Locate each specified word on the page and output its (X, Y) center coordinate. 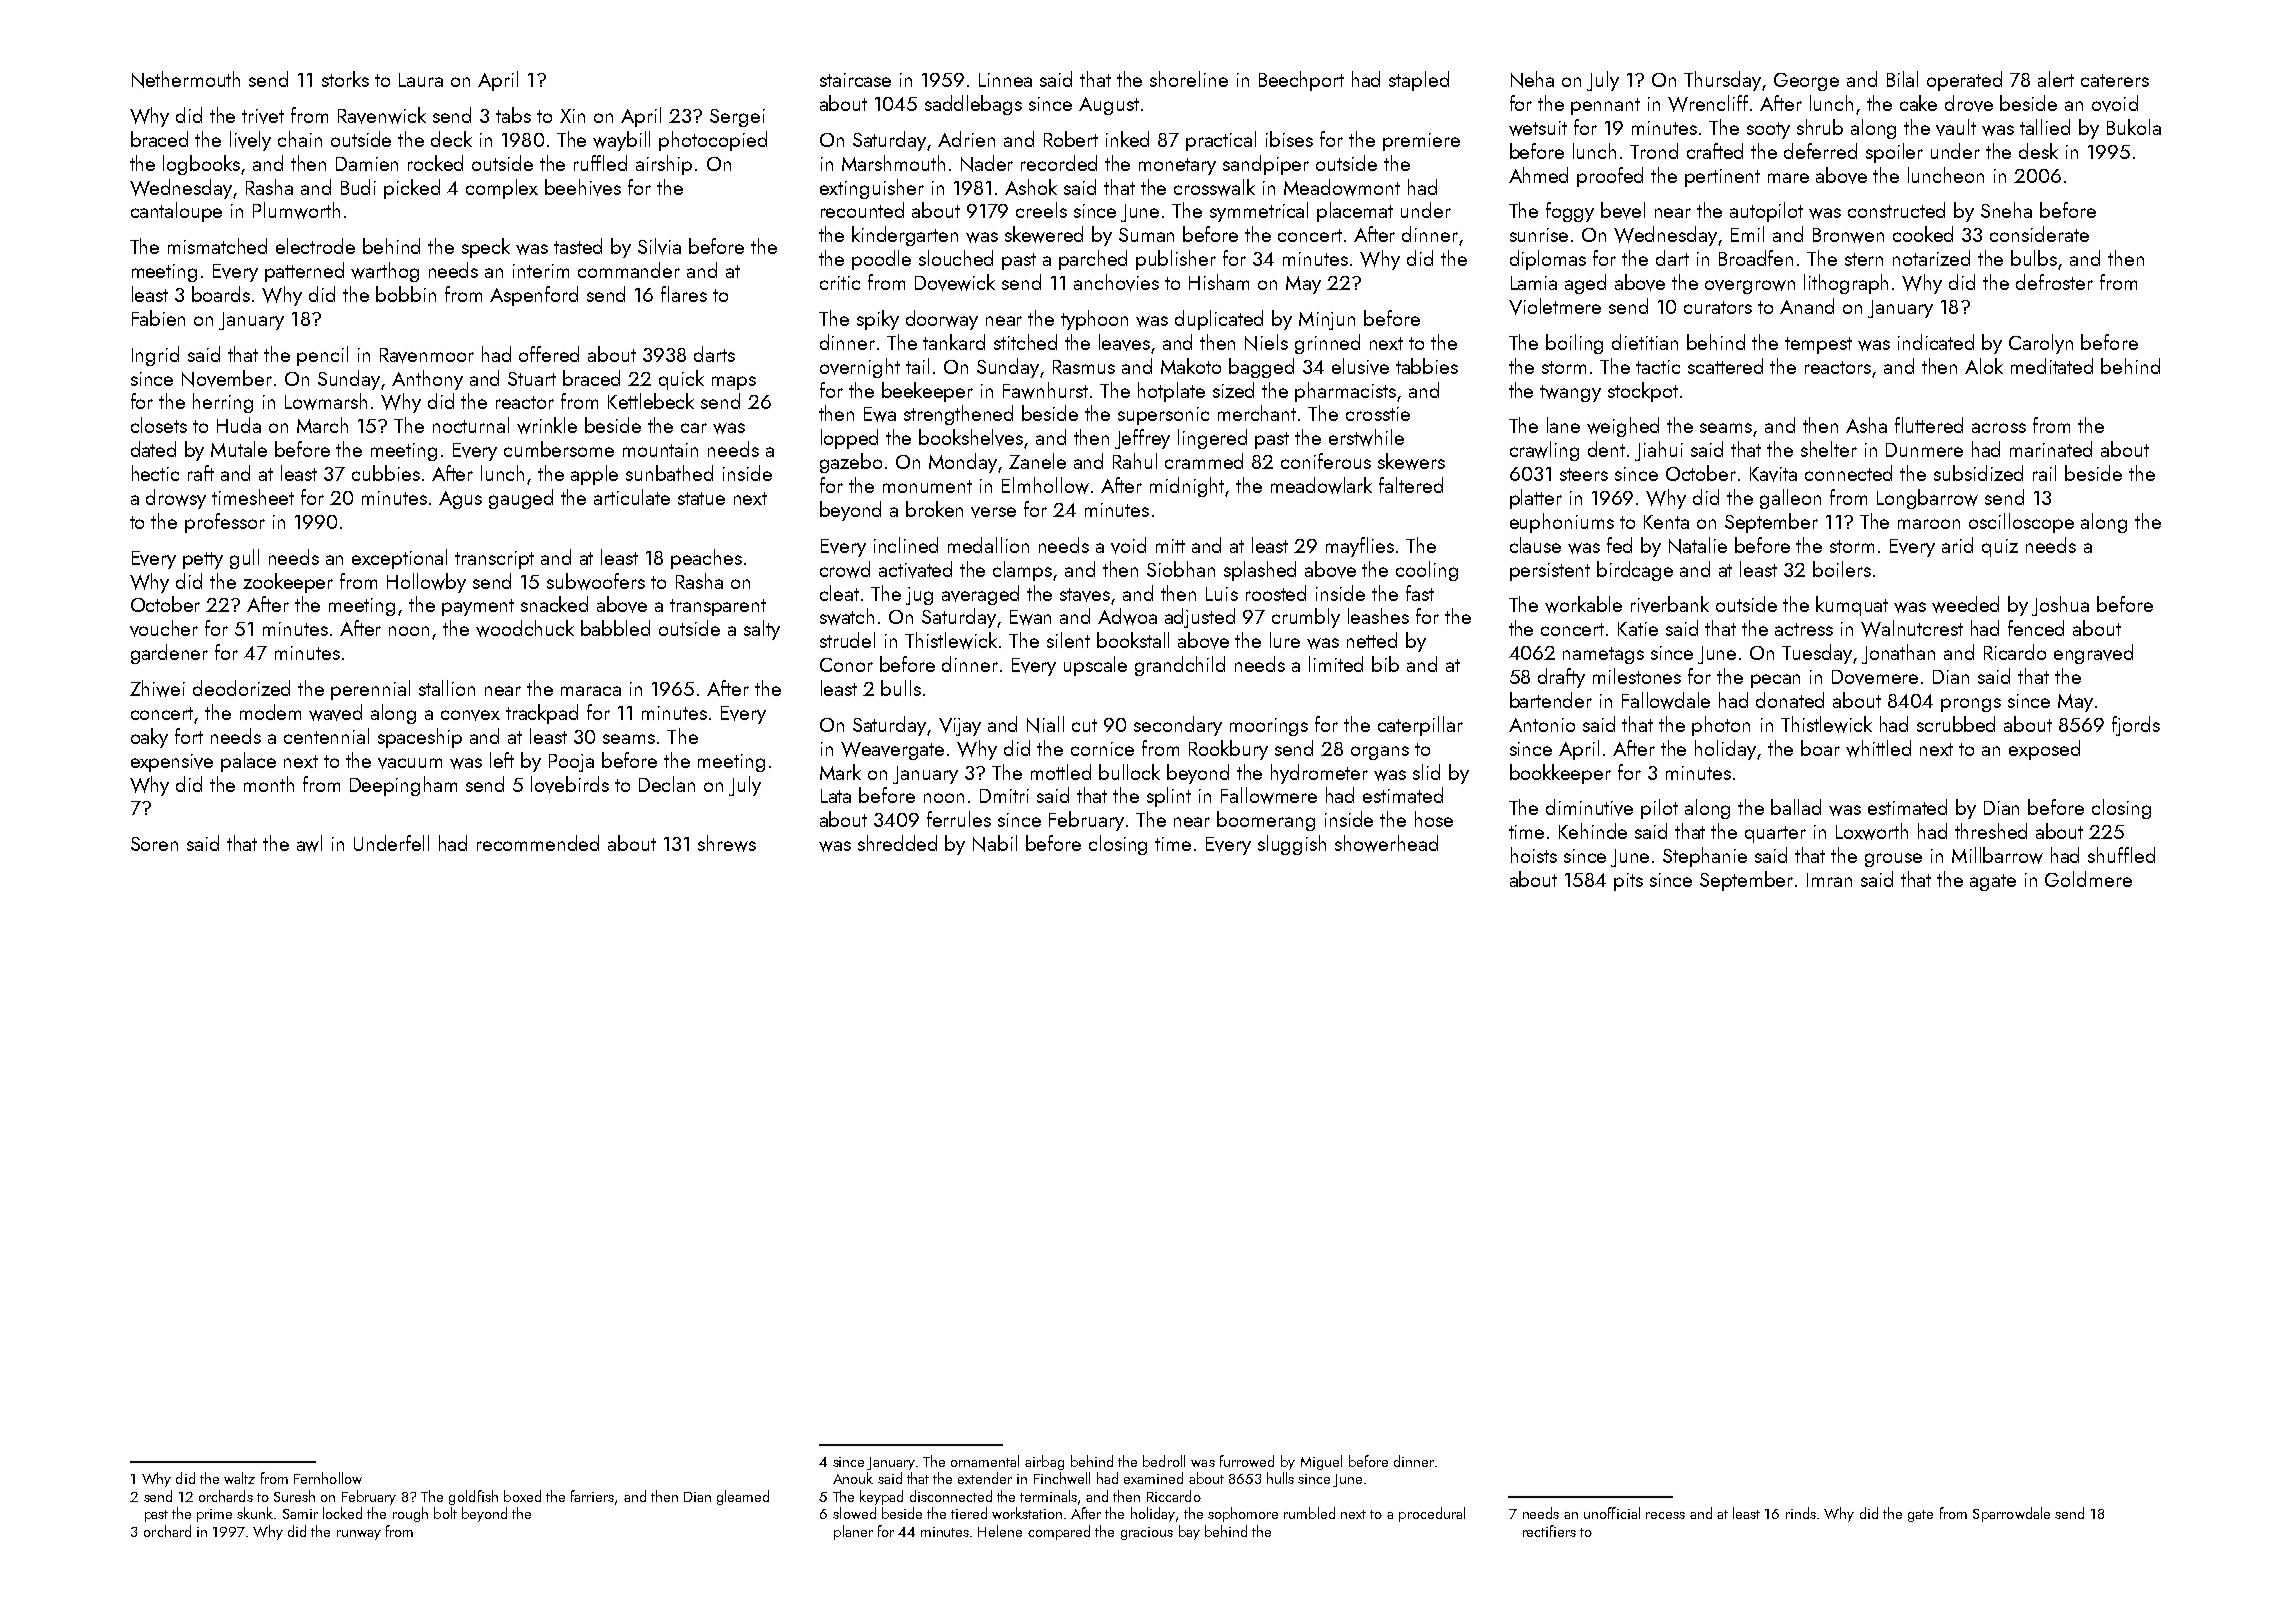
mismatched (217, 246)
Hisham (1219, 282)
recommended (538, 843)
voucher (164, 628)
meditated (2052, 366)
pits (1628, 882)
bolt (445, 1513)
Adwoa (1127, 616)
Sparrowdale (2011, 1514)
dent (1606, 449)
